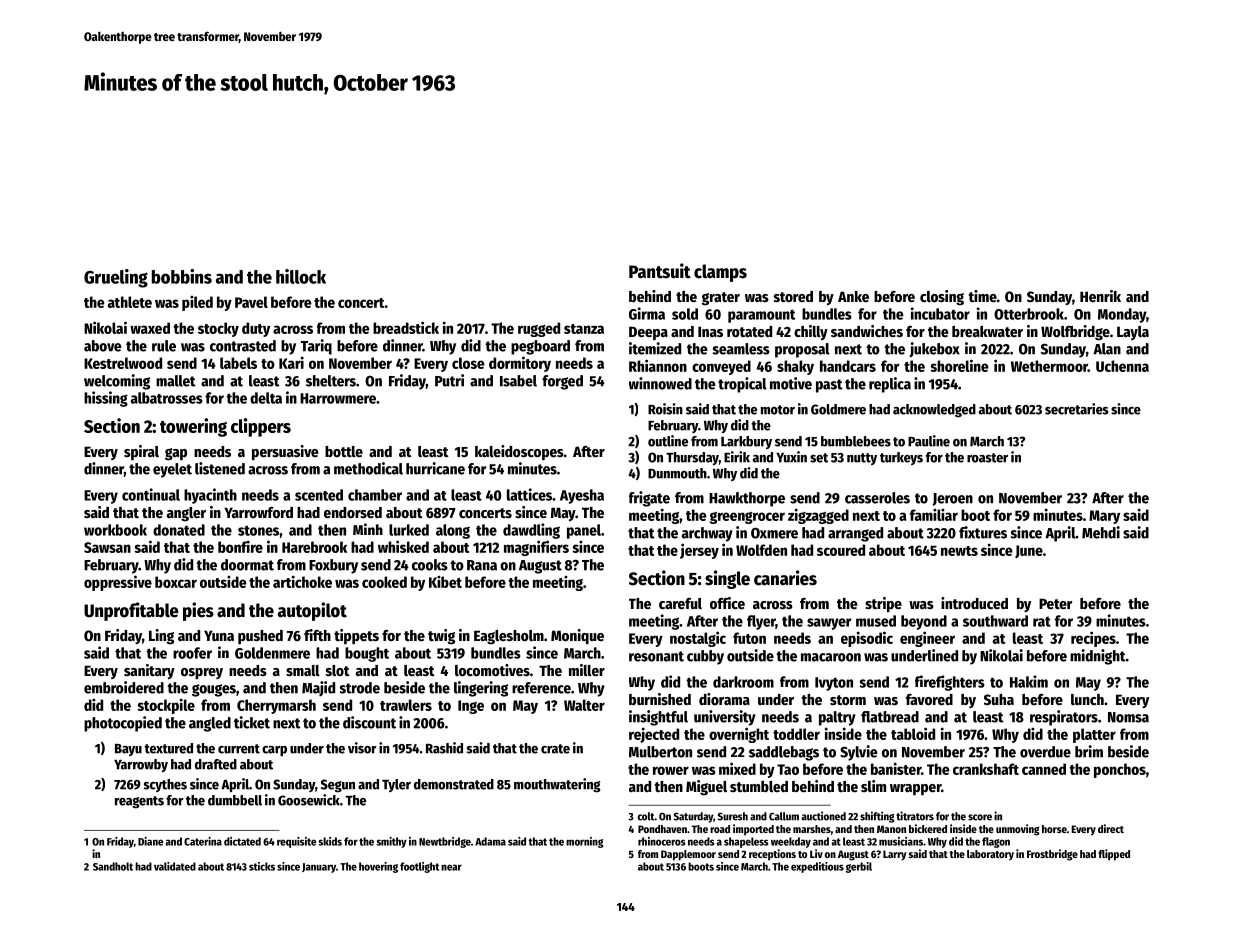 Image resolution: width=1233 pixels, height=952 pixels. What do you see at coordinates (720, 273) in the screenshot?
I see `clamps` at bounding box center [720, 273].
